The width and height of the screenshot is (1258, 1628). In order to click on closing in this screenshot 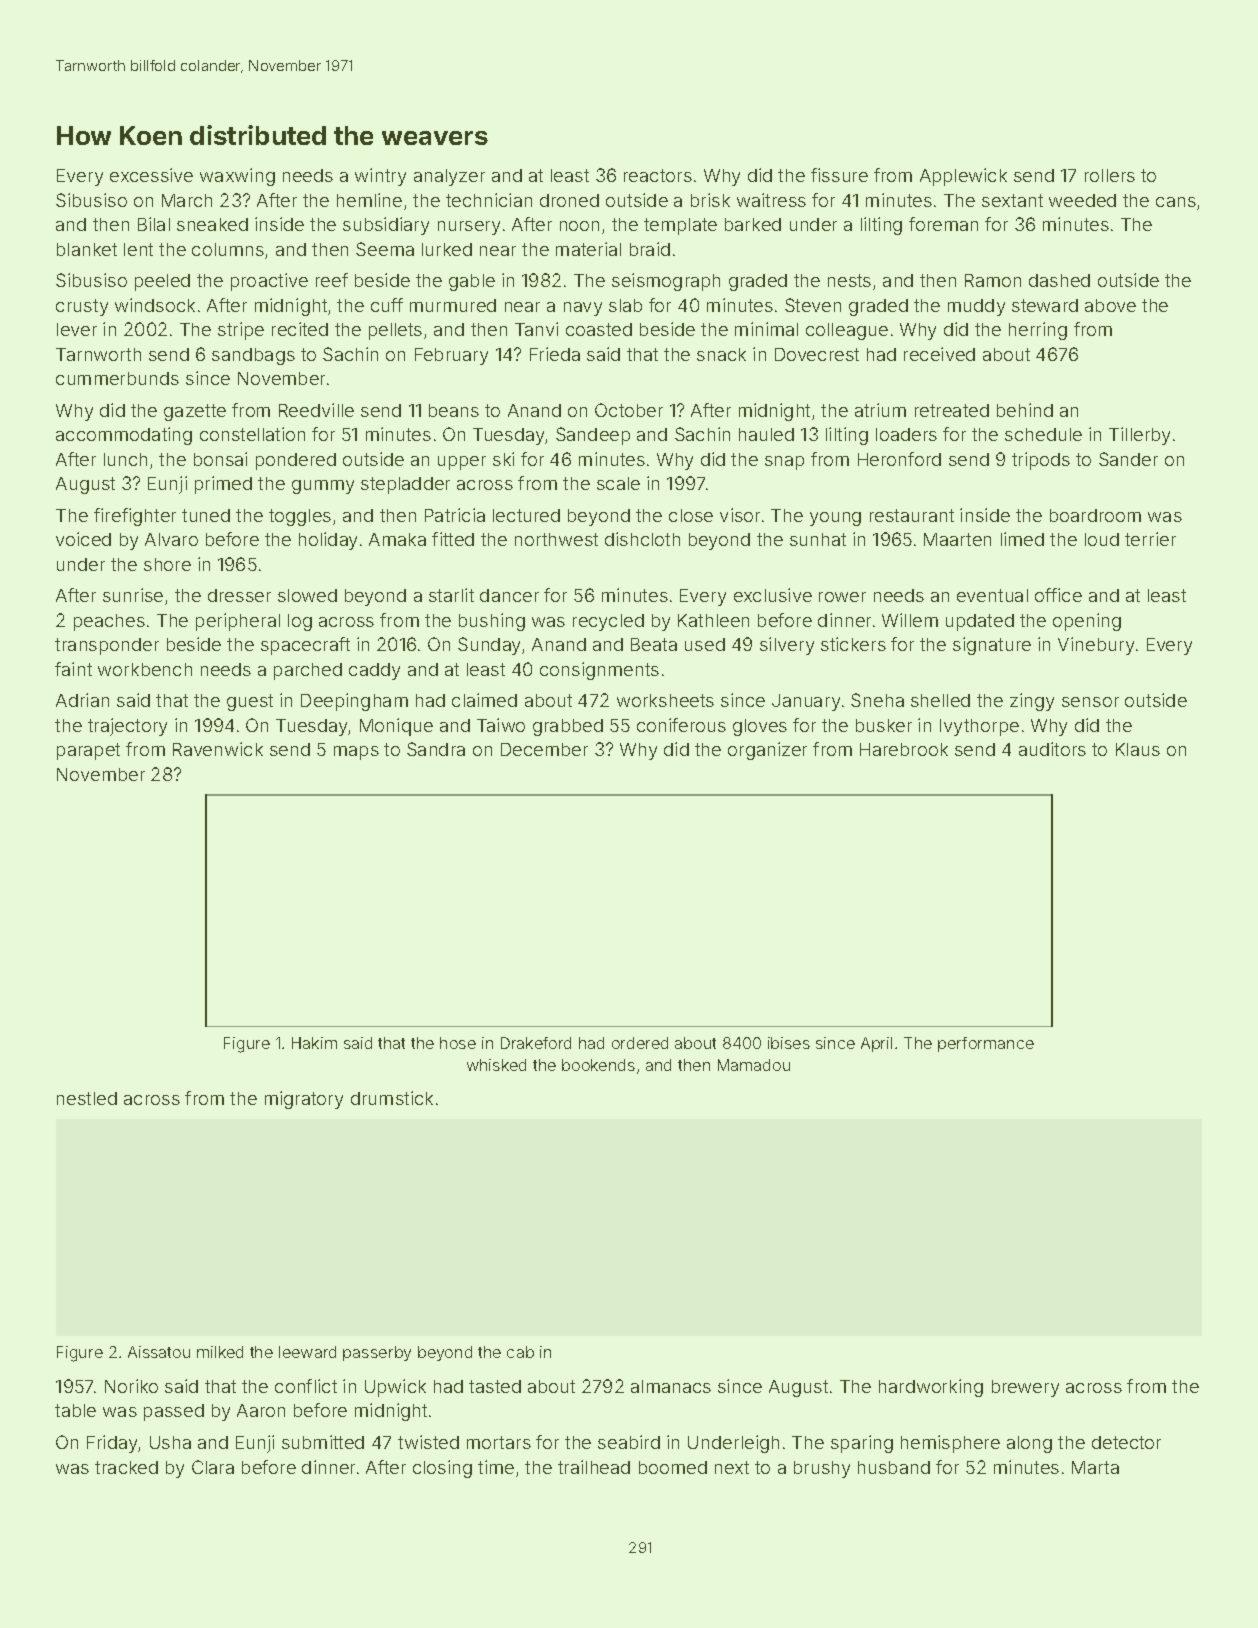, I will do `click(442, 1469)`.
